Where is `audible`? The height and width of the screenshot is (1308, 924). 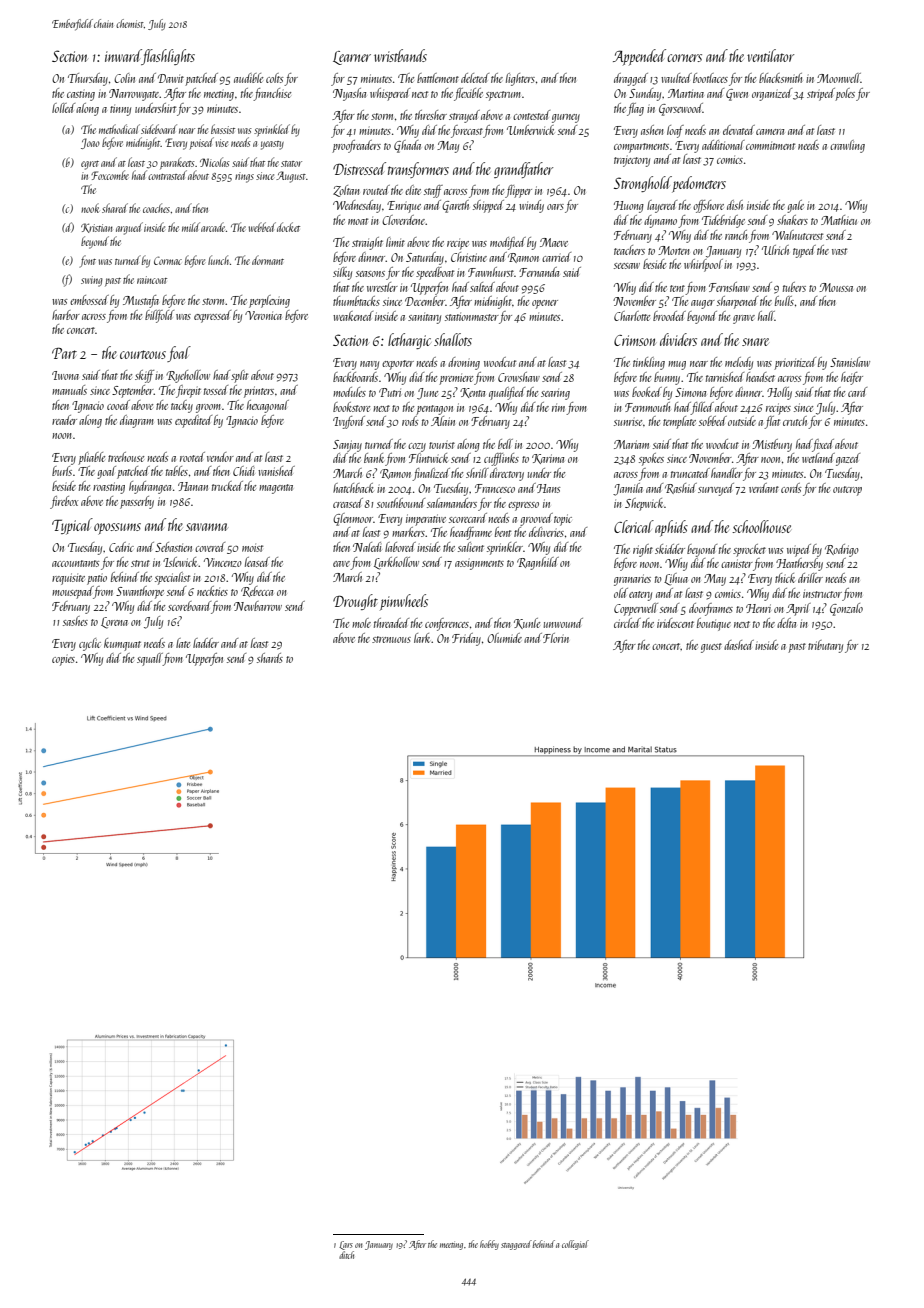
audible is located at coordinates (248, 78).
